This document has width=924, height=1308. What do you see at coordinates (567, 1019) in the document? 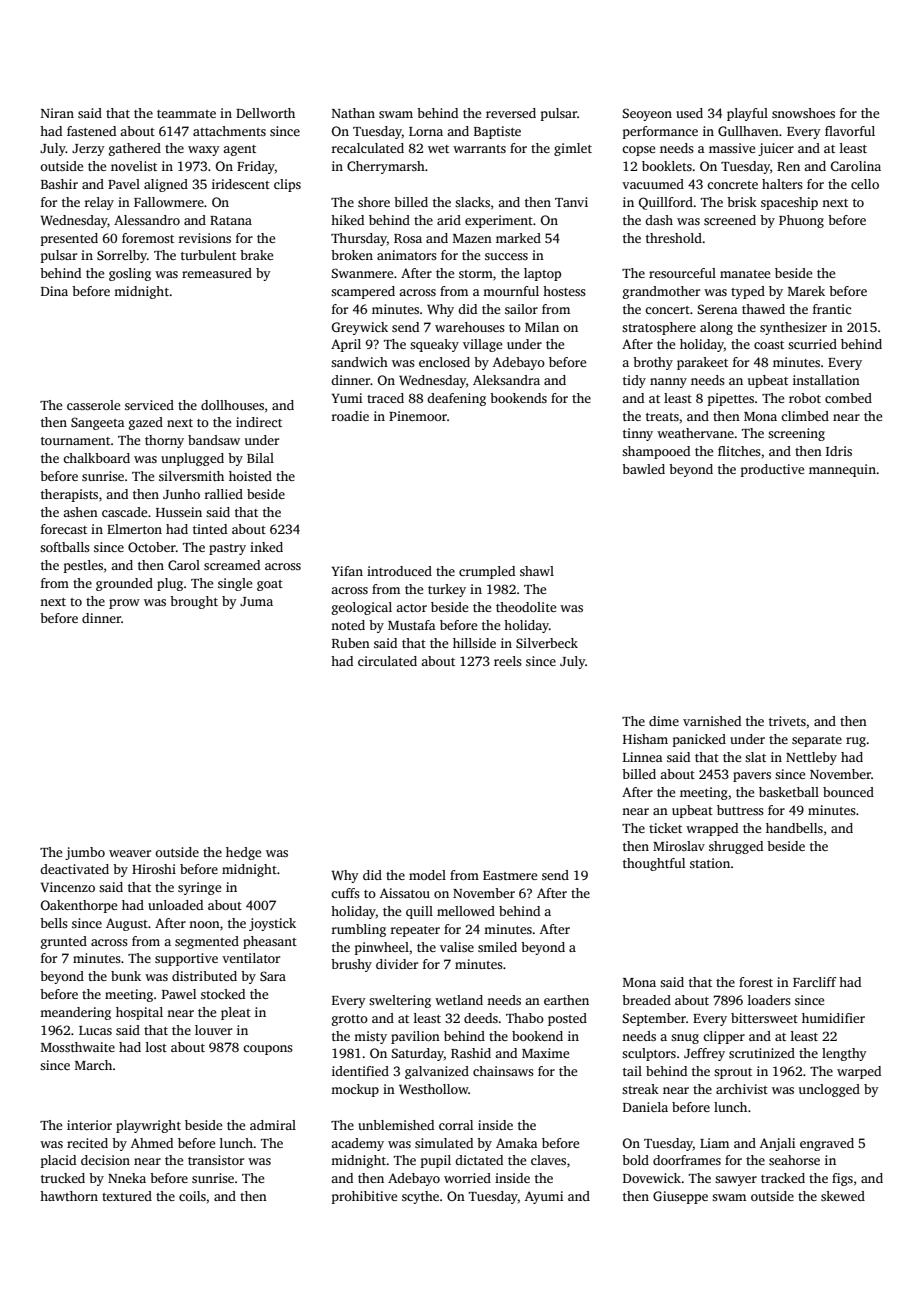
I see `posted` at bounding box center [567, 1019].
